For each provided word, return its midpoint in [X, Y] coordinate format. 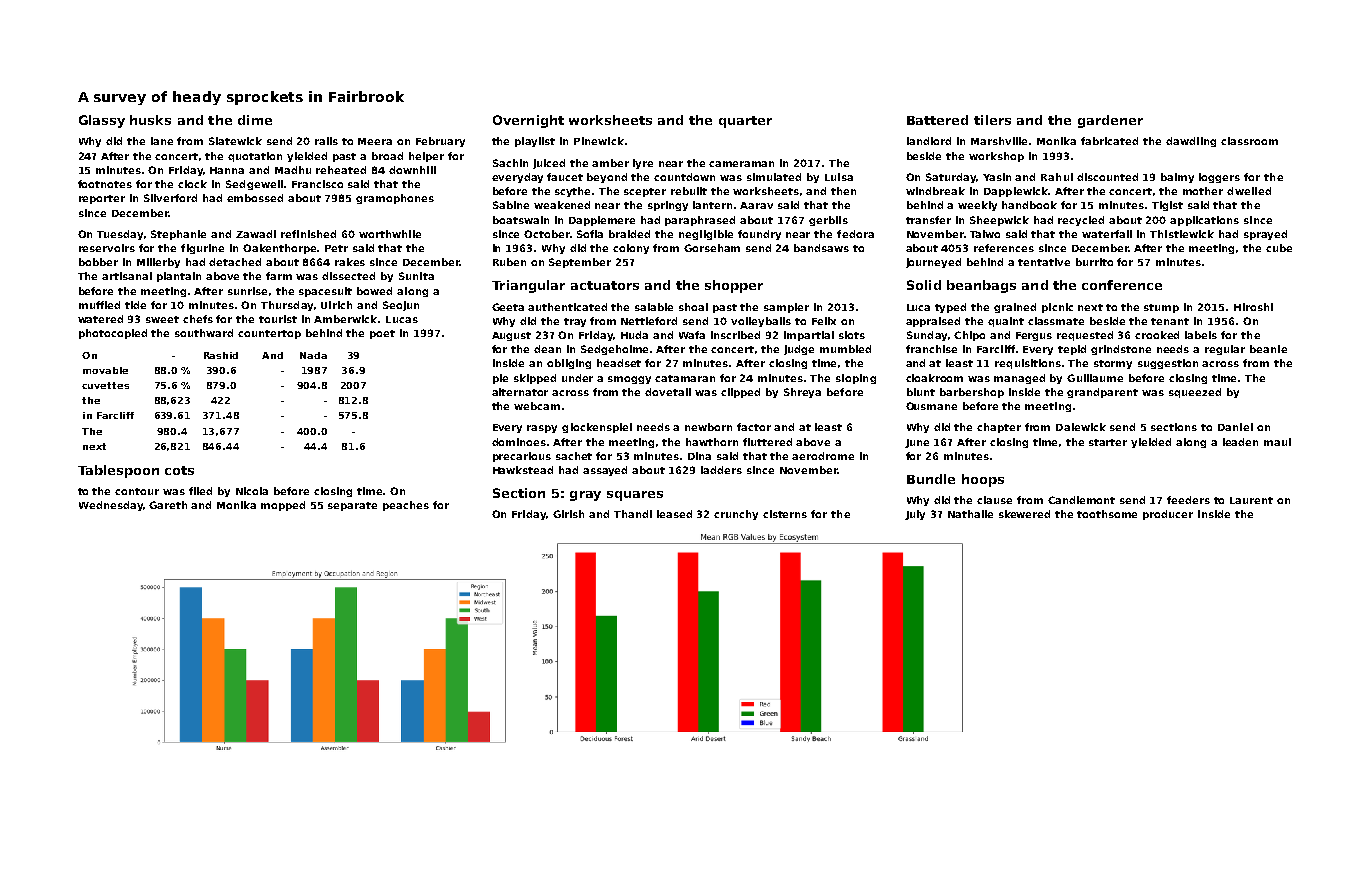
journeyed [933, 263]
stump [1161, 308]
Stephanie [178, 235]
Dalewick [1081, 427]
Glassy [102, 121]
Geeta [508, 307]
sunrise [247, 291]
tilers [992, 120]
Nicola [252, 491]
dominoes [519, 442]
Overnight [528, 121]
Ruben [509, 262]
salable [654, 307]
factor [754, 427]
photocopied [113, 334]
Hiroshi [1253, 307]
